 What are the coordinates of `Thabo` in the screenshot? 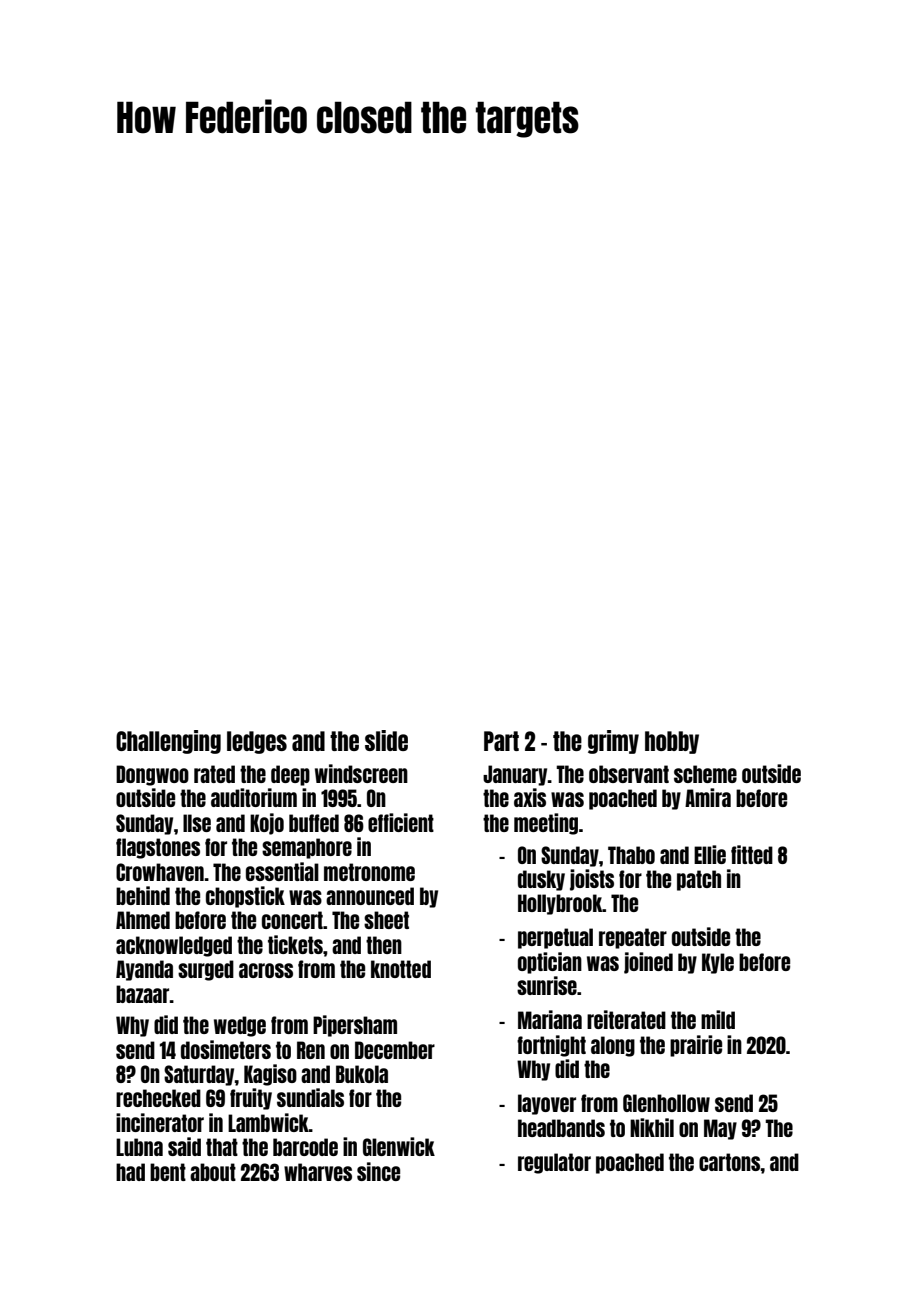 It's located at (631, 855).
